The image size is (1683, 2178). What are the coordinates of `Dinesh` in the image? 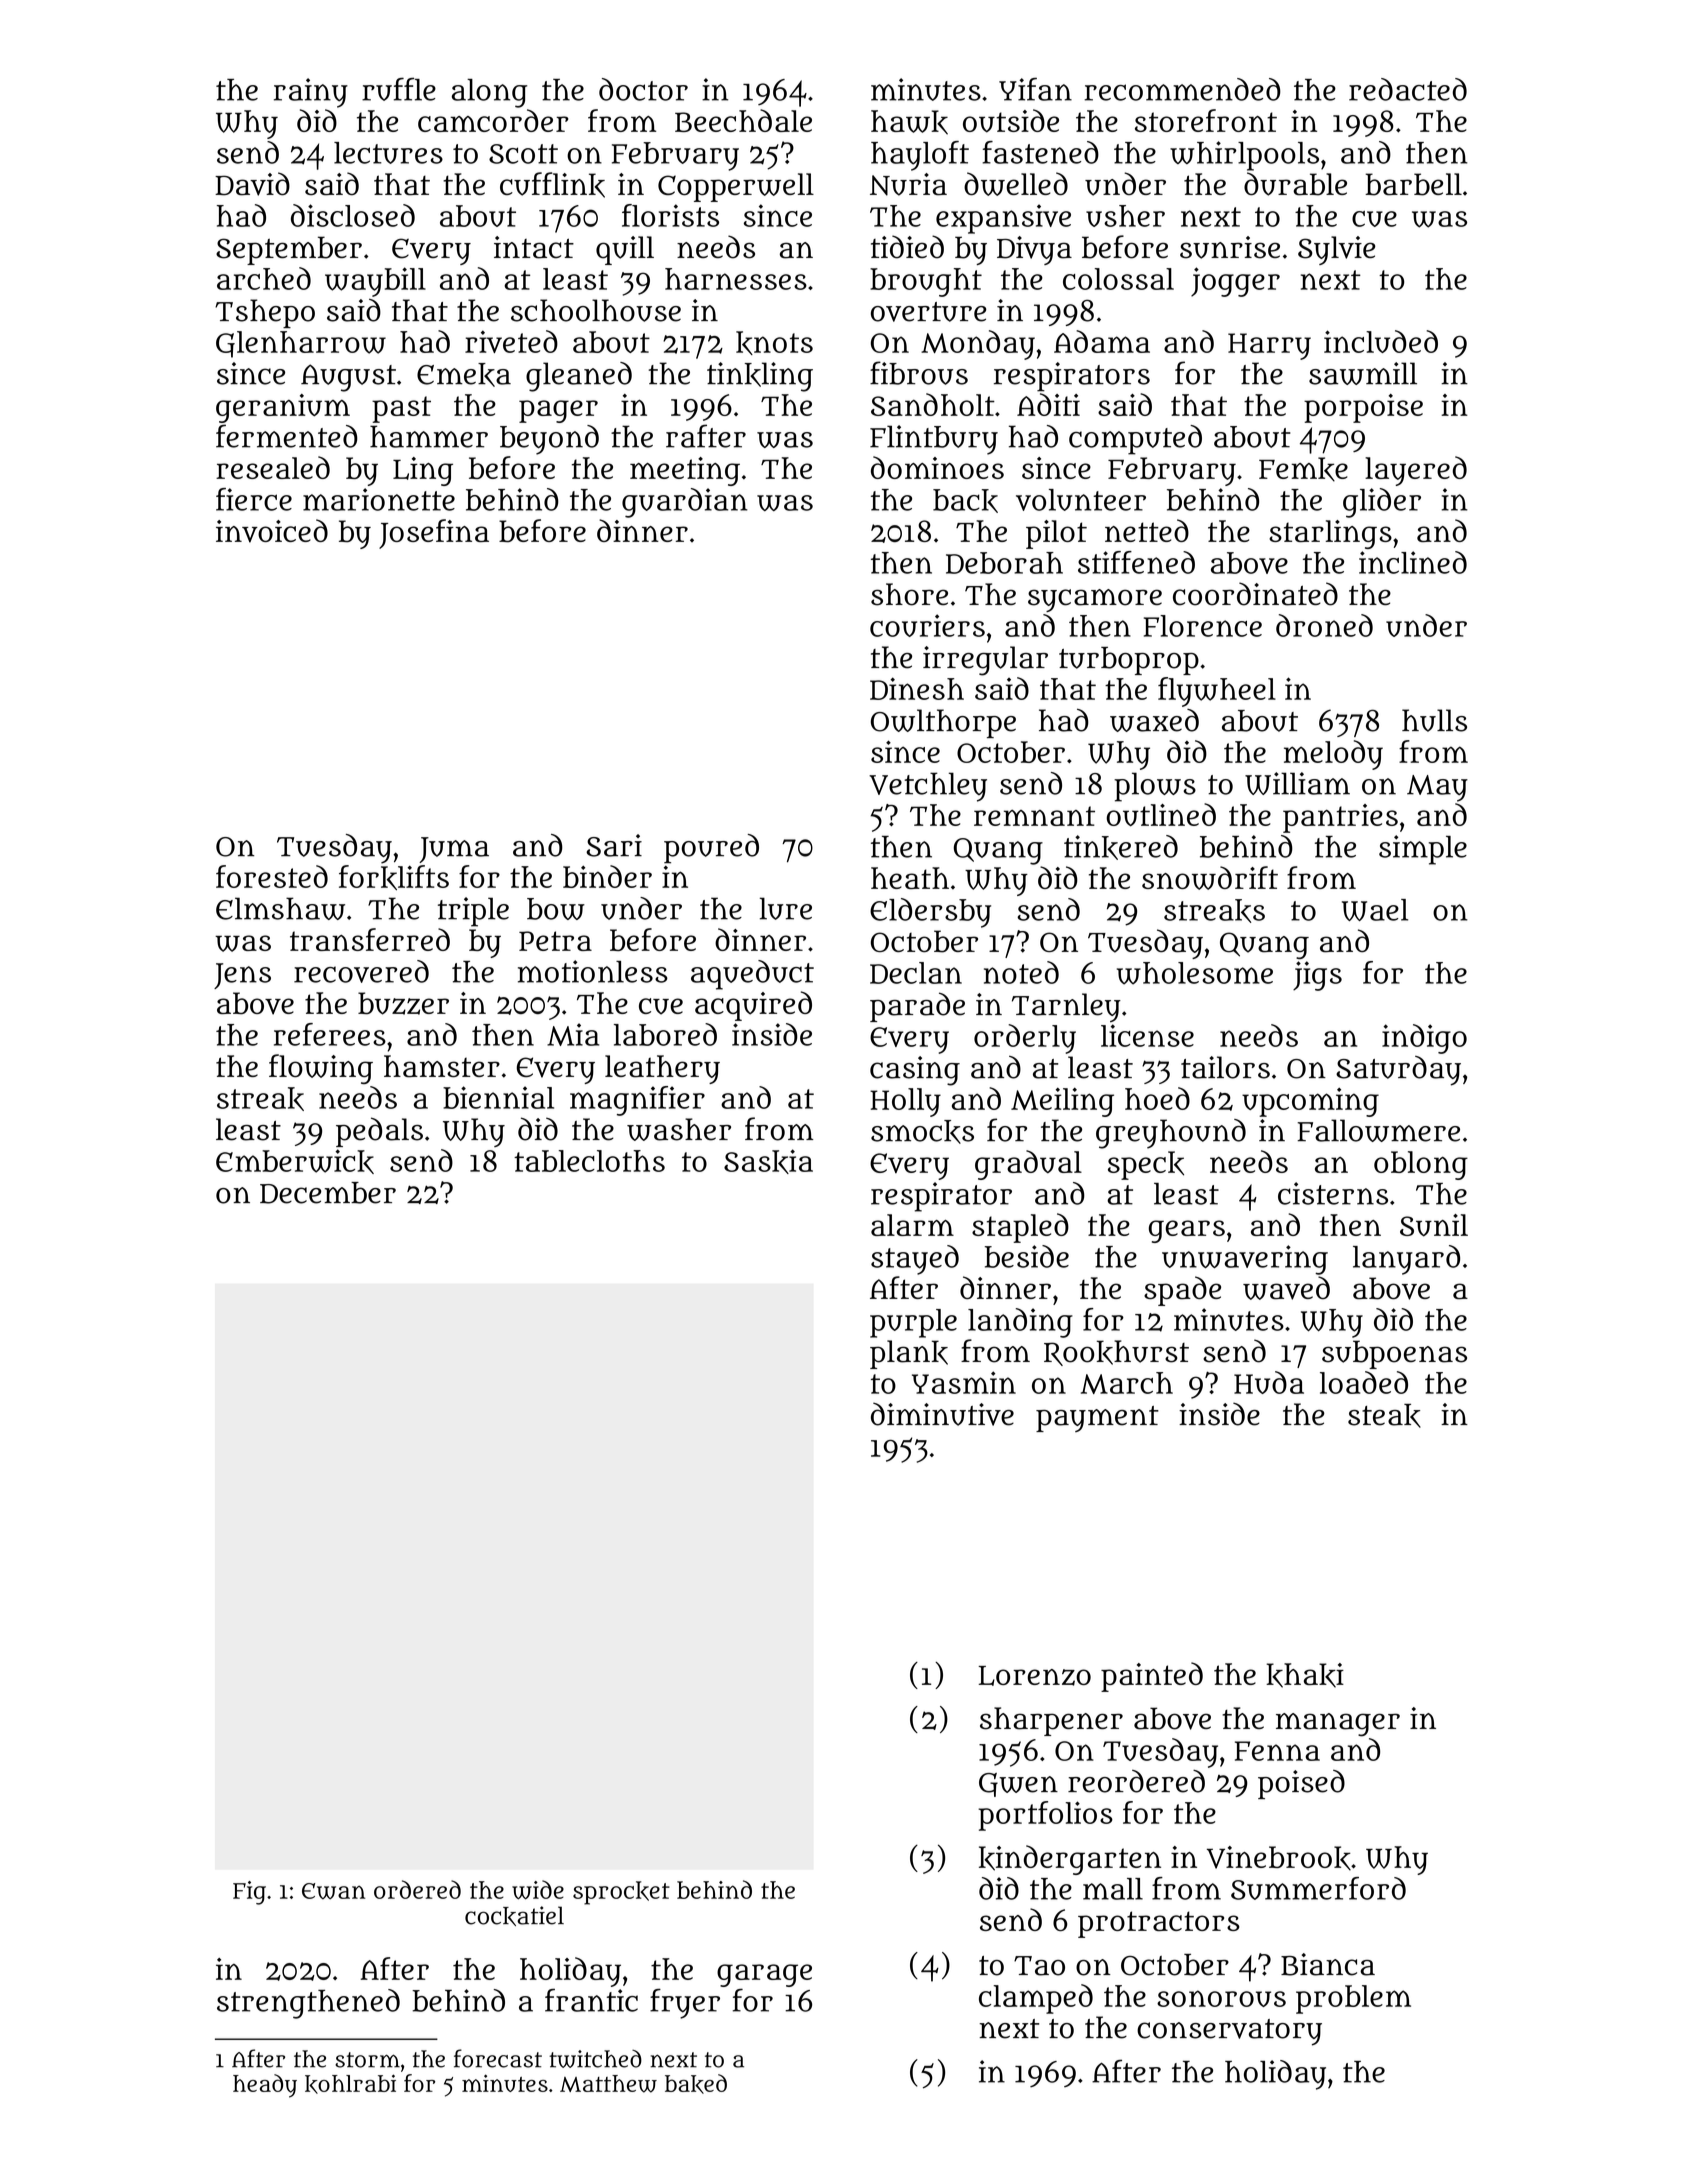 It's located at (917, 688).
